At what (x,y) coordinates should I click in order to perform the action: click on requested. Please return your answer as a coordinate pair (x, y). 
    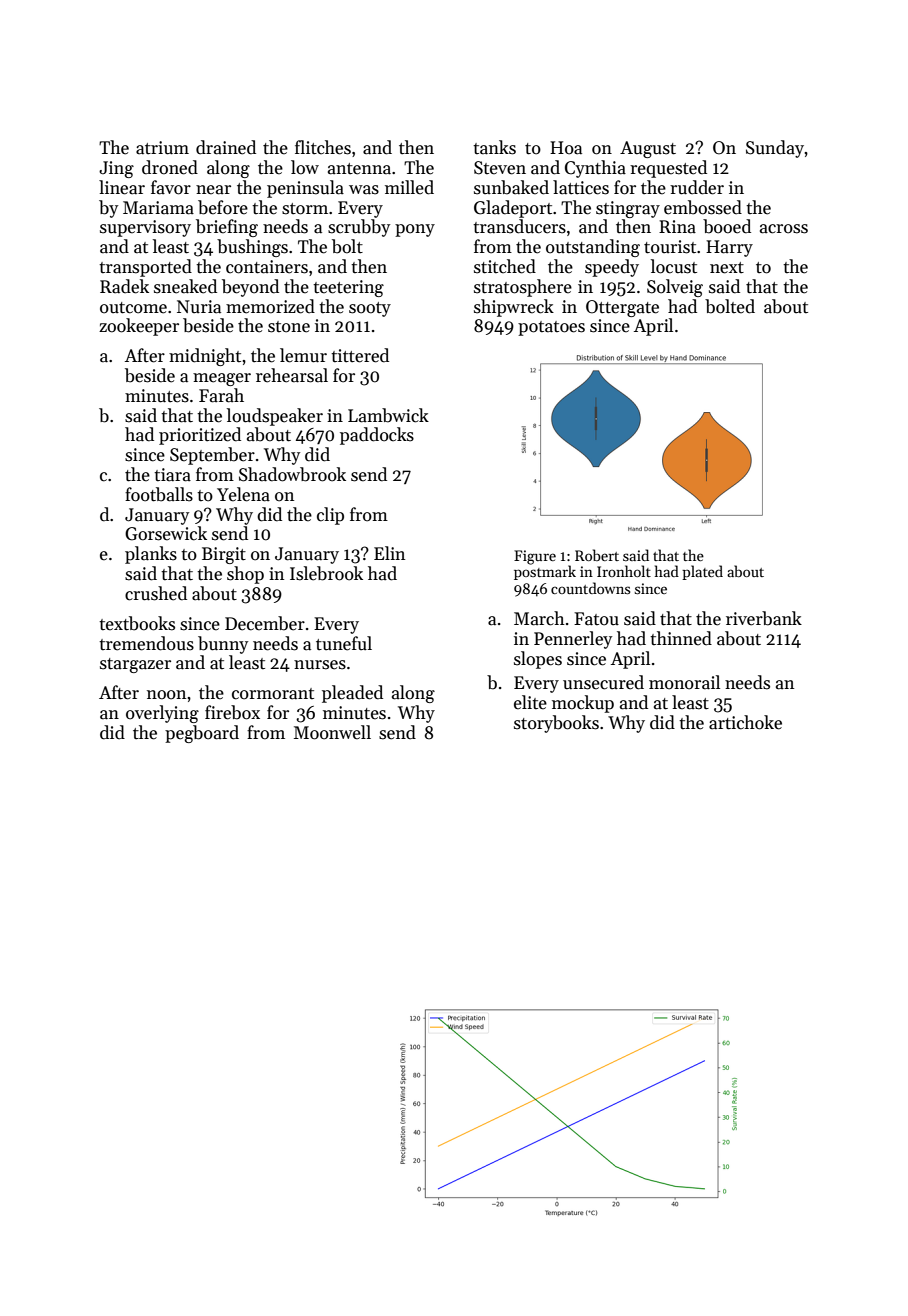
    Looking at the image, I should click on (668, 169).
